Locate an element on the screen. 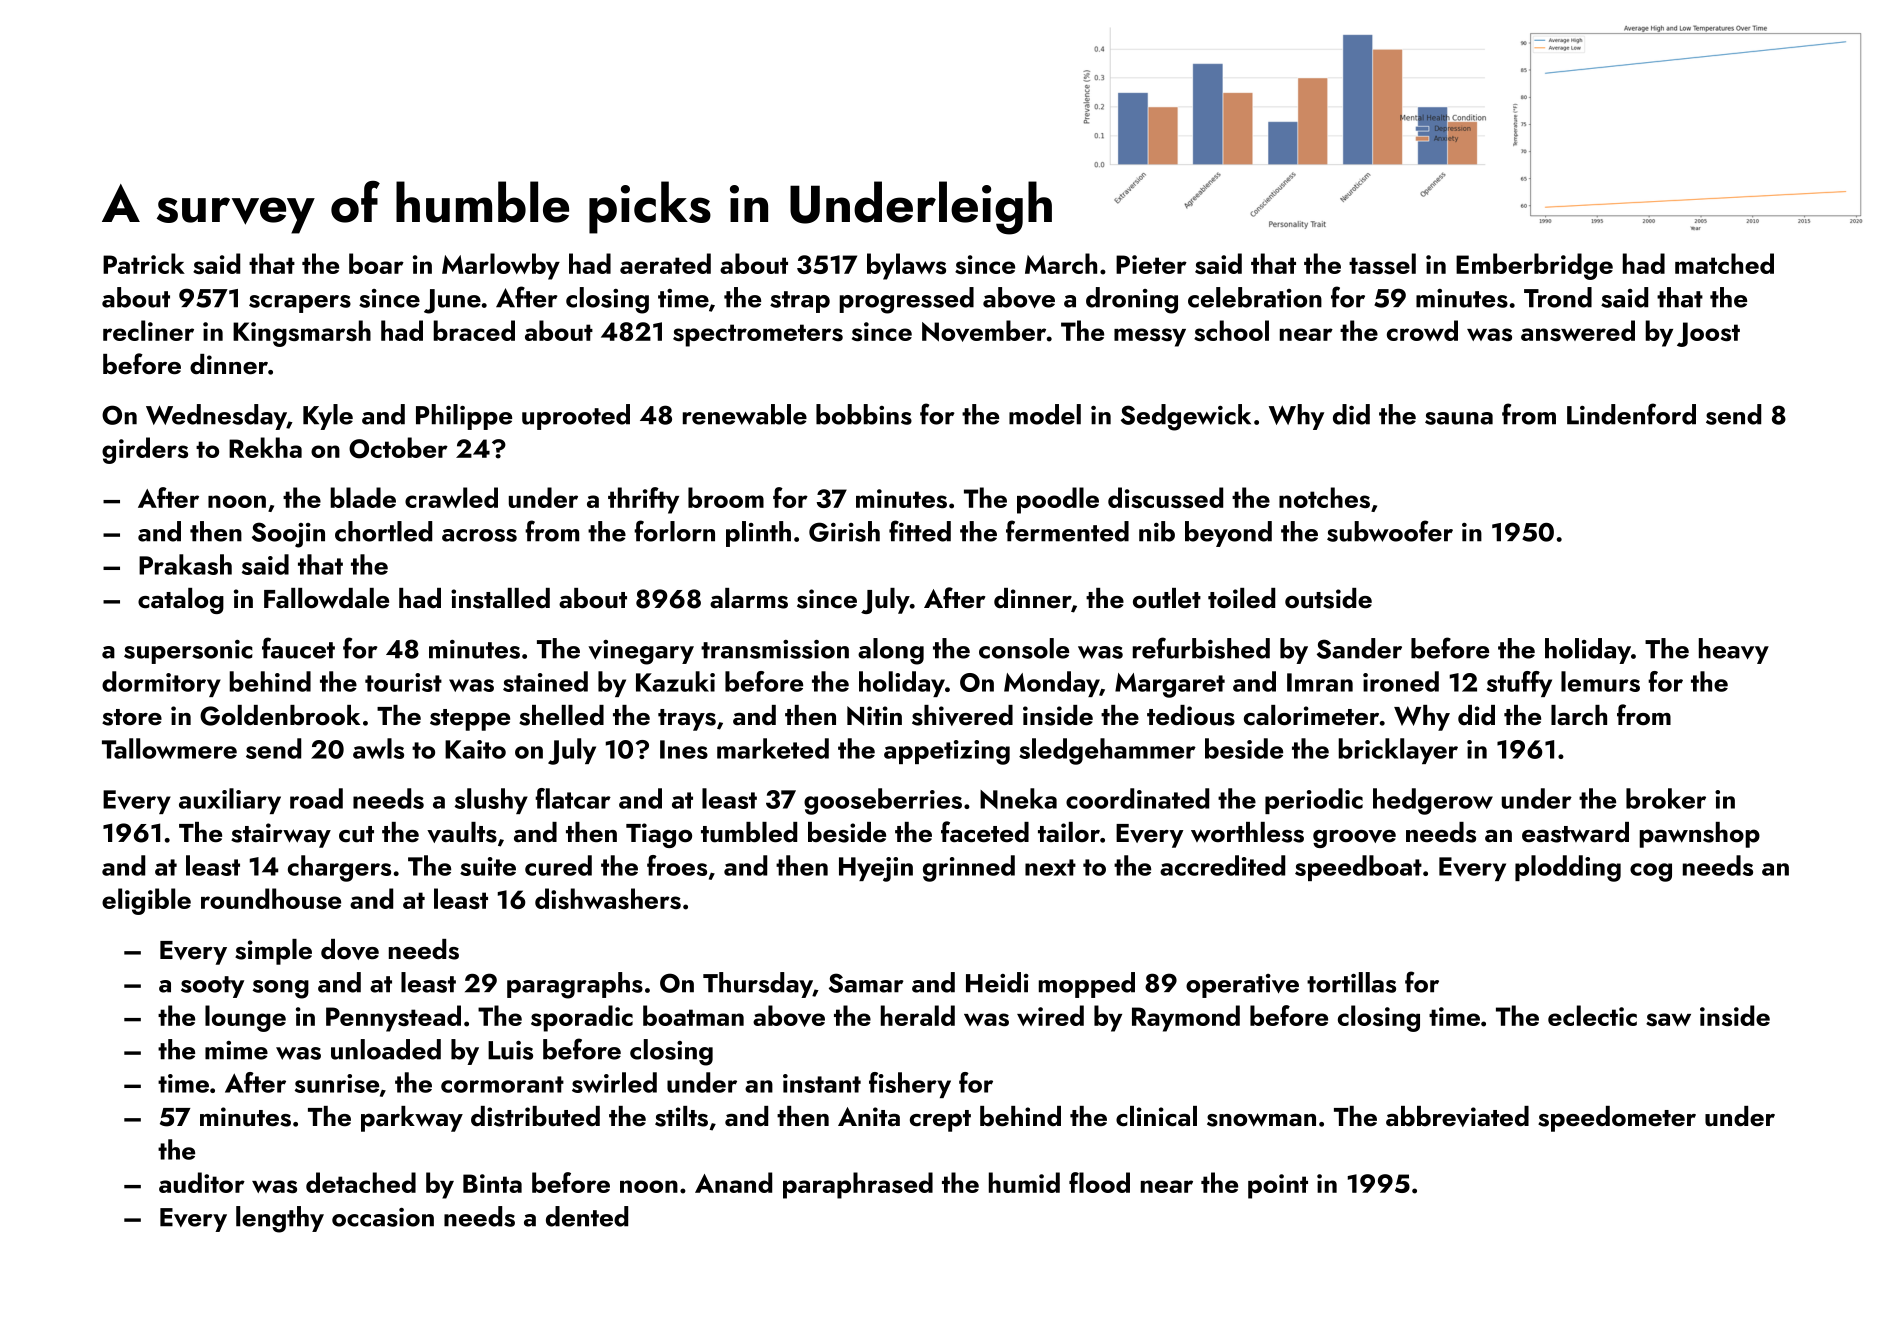 The image size is (1896, 1341). cog is located at coordinates (1651, 872).
